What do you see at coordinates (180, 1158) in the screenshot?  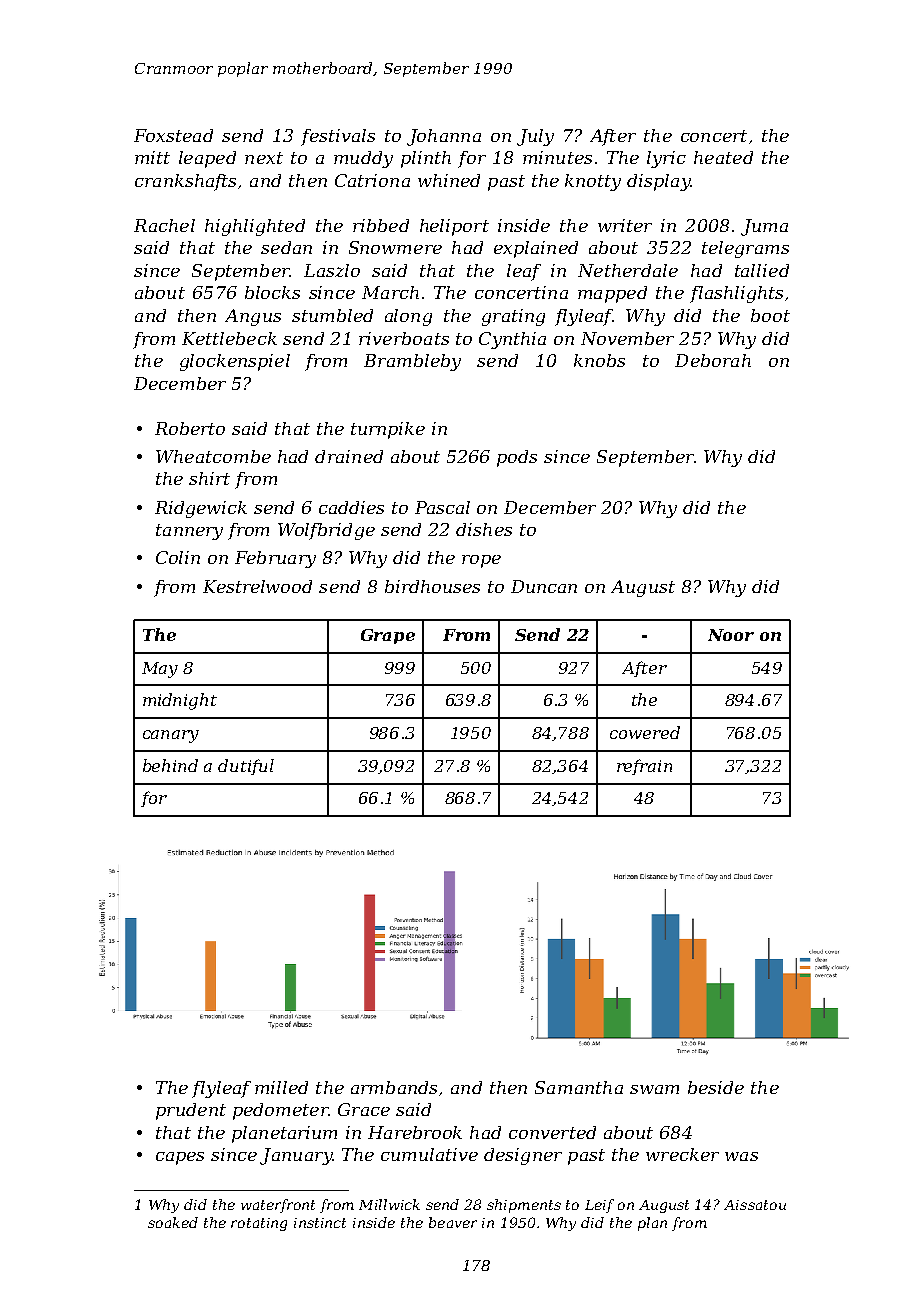 I see `capes` at bounding box center [180, 1158].
